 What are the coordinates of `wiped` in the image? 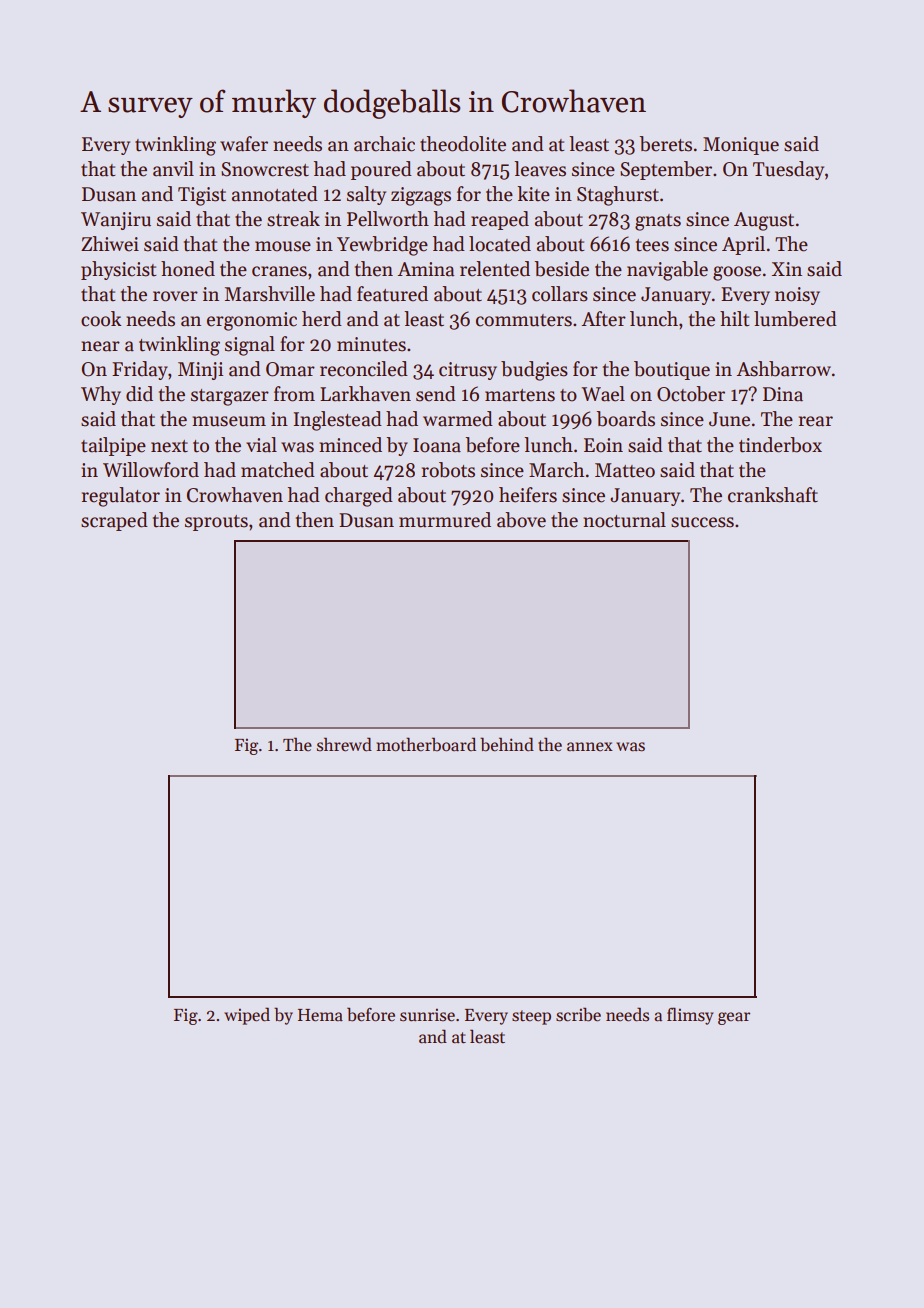 It's located at (247, 1016).
